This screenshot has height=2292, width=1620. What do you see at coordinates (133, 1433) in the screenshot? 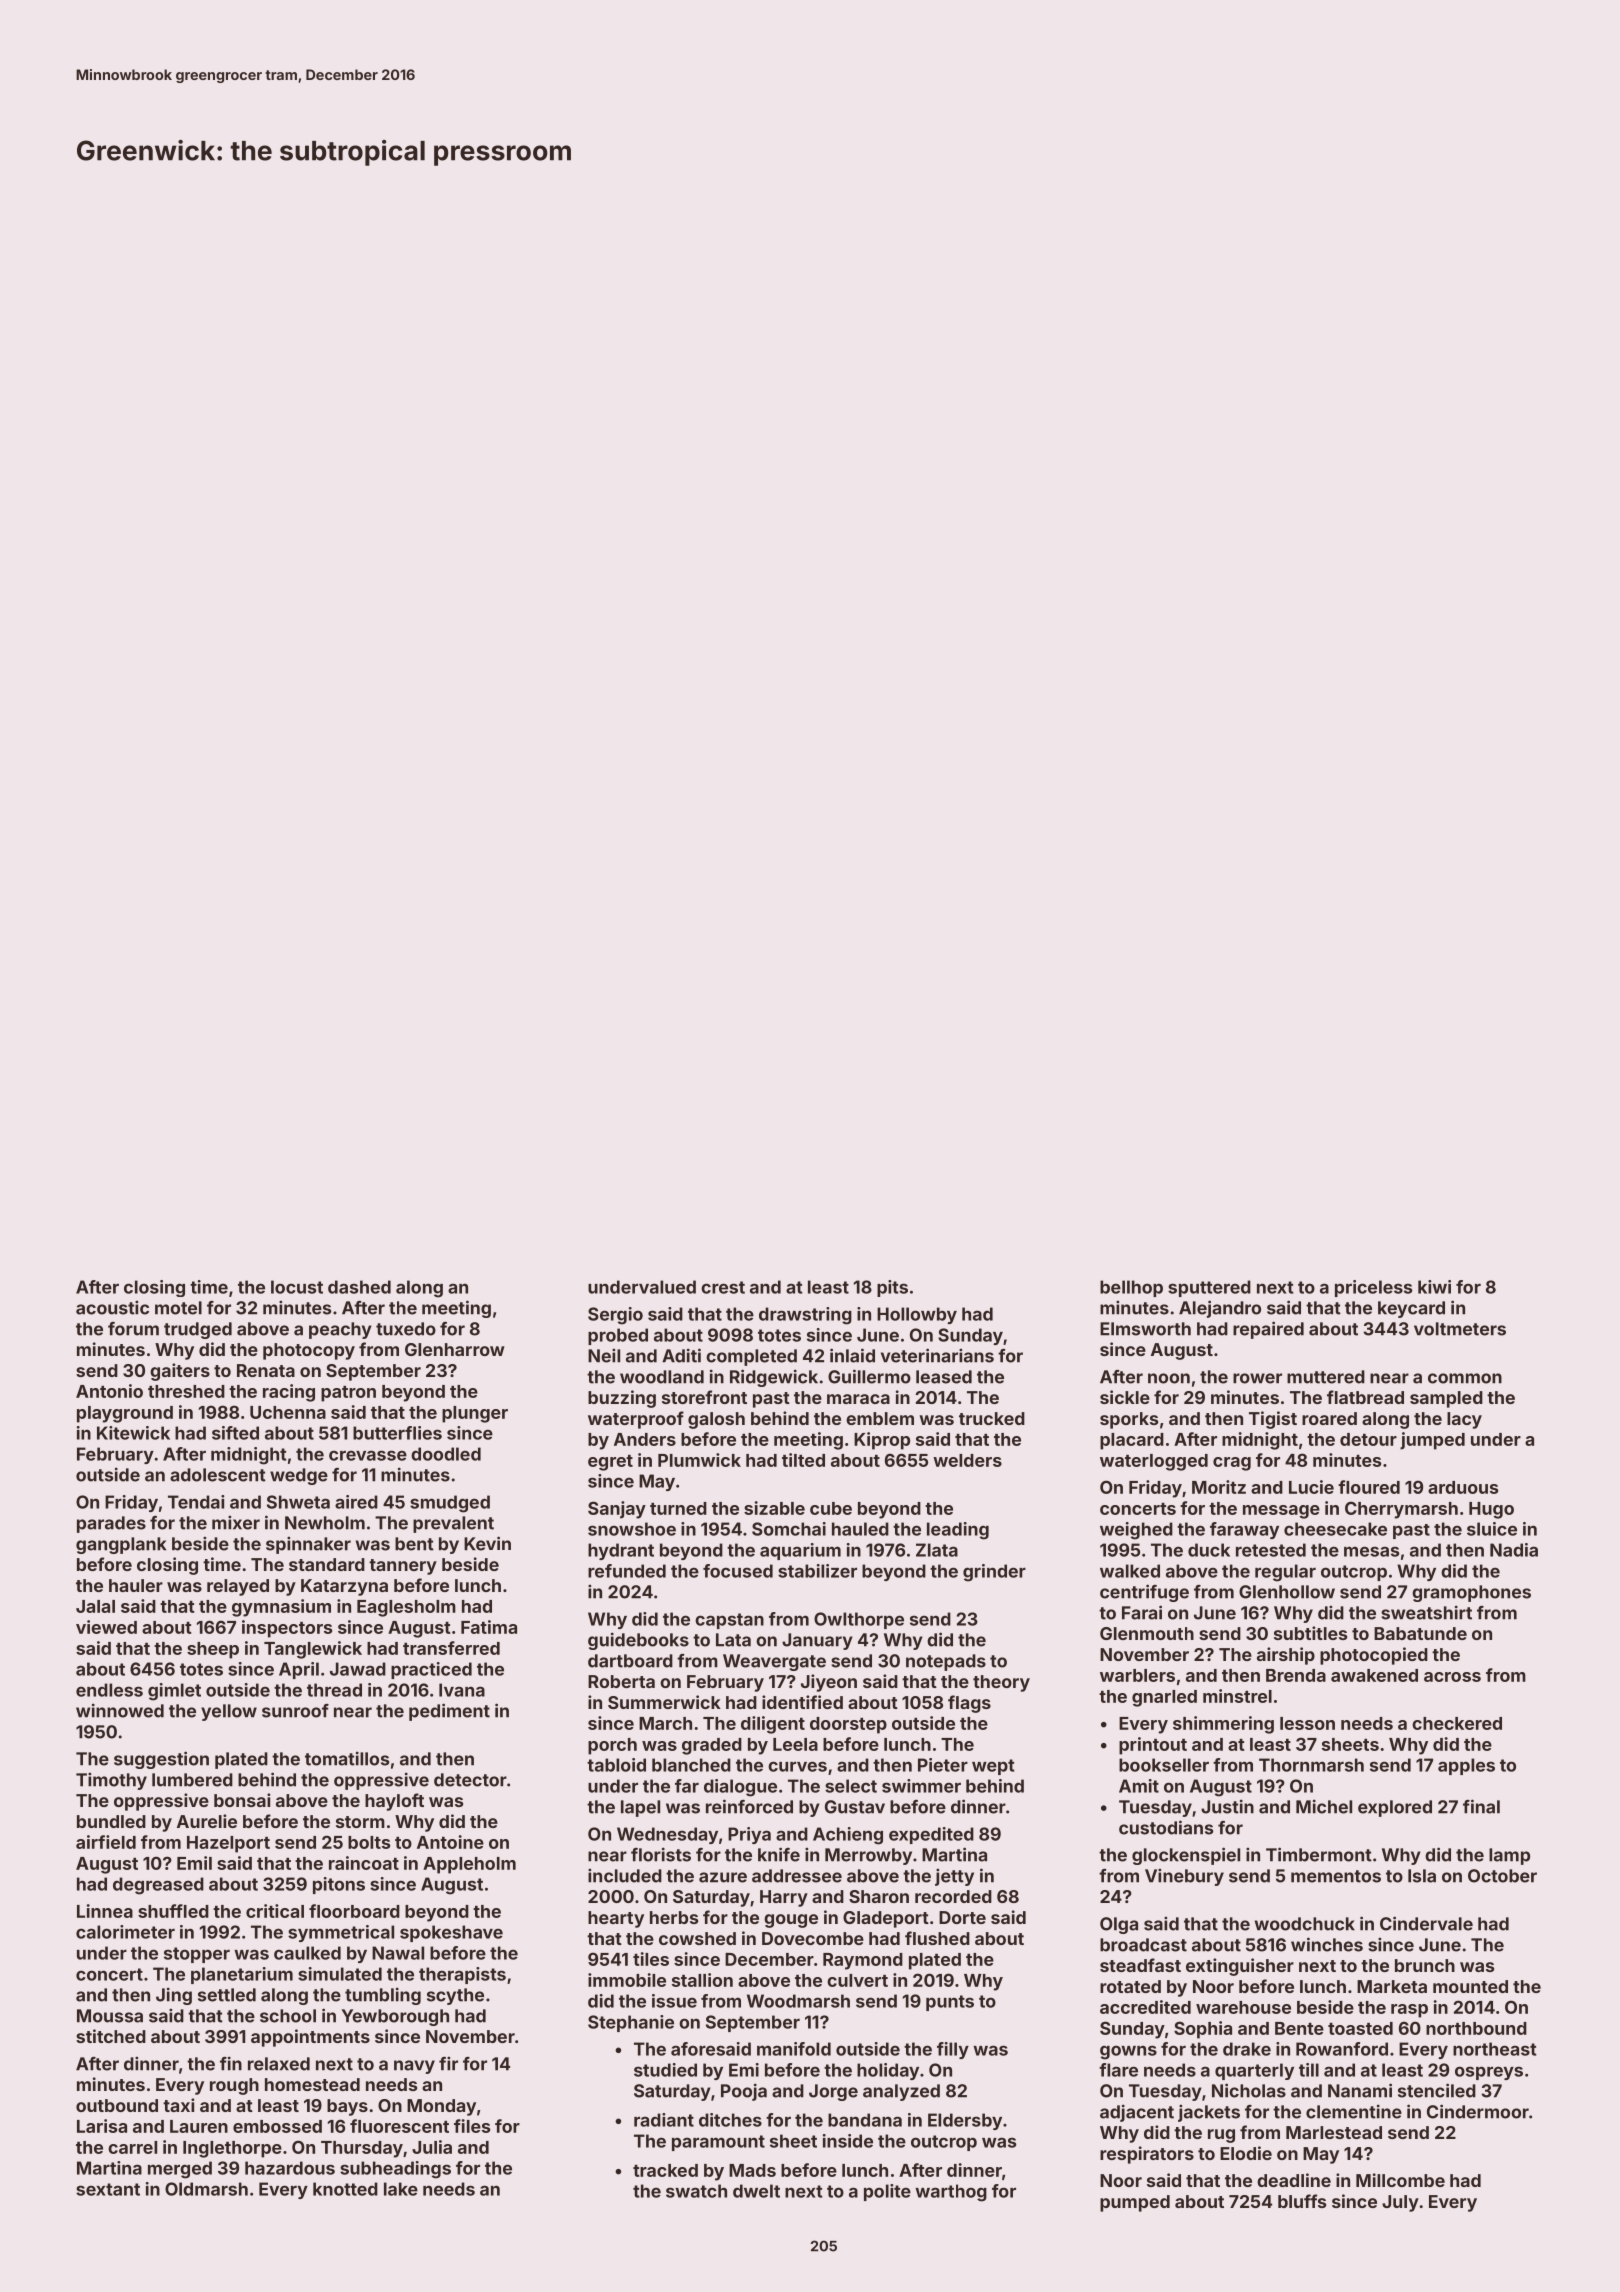
I see `Kitewick` at bounding box center [133, 1433].
